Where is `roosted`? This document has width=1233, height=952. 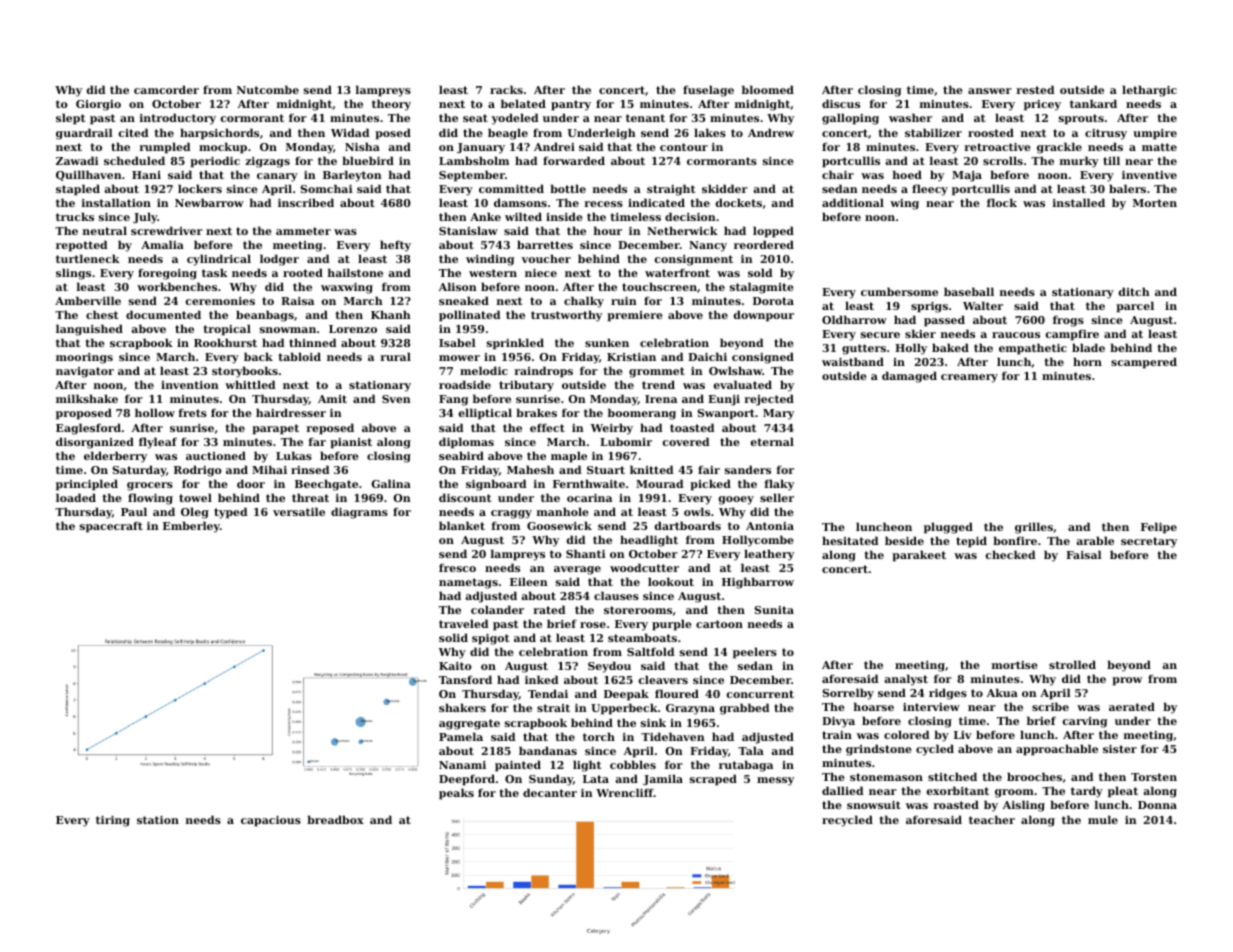
roosted is located at coordinates (991, 132).
